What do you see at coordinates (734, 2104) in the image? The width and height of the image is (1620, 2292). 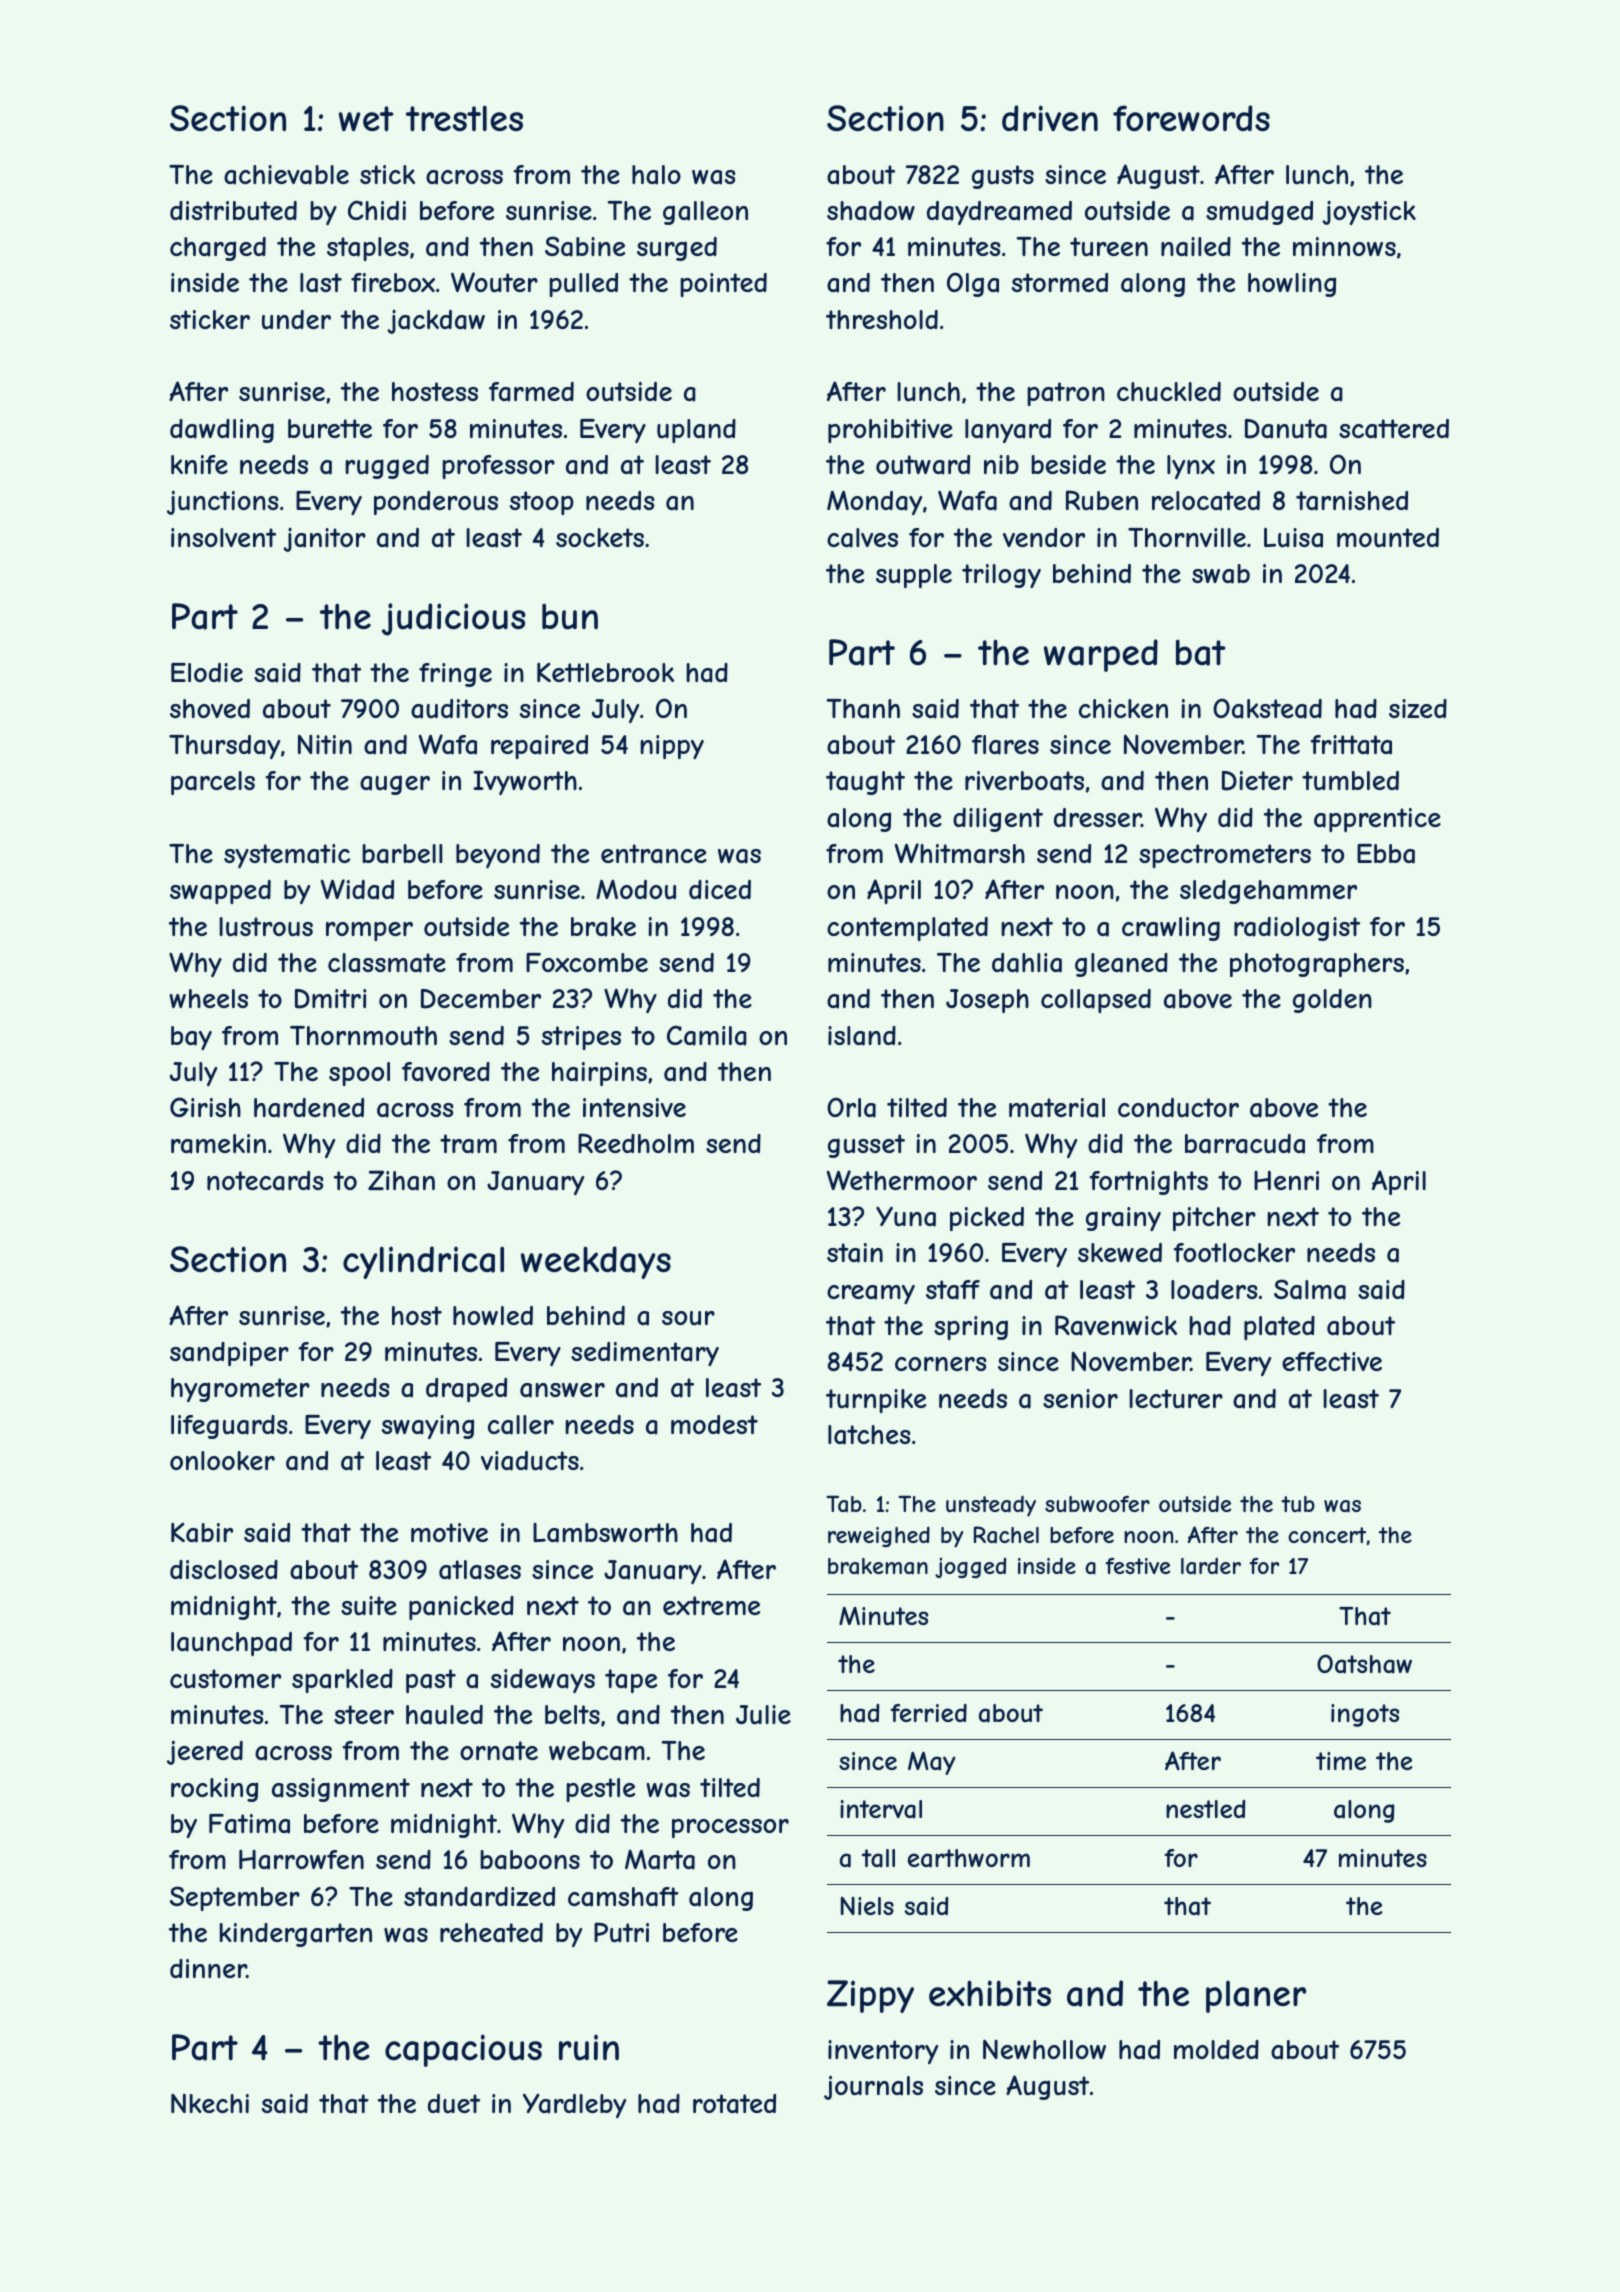 I see `rotated` at bounding box center [734, 2104].
